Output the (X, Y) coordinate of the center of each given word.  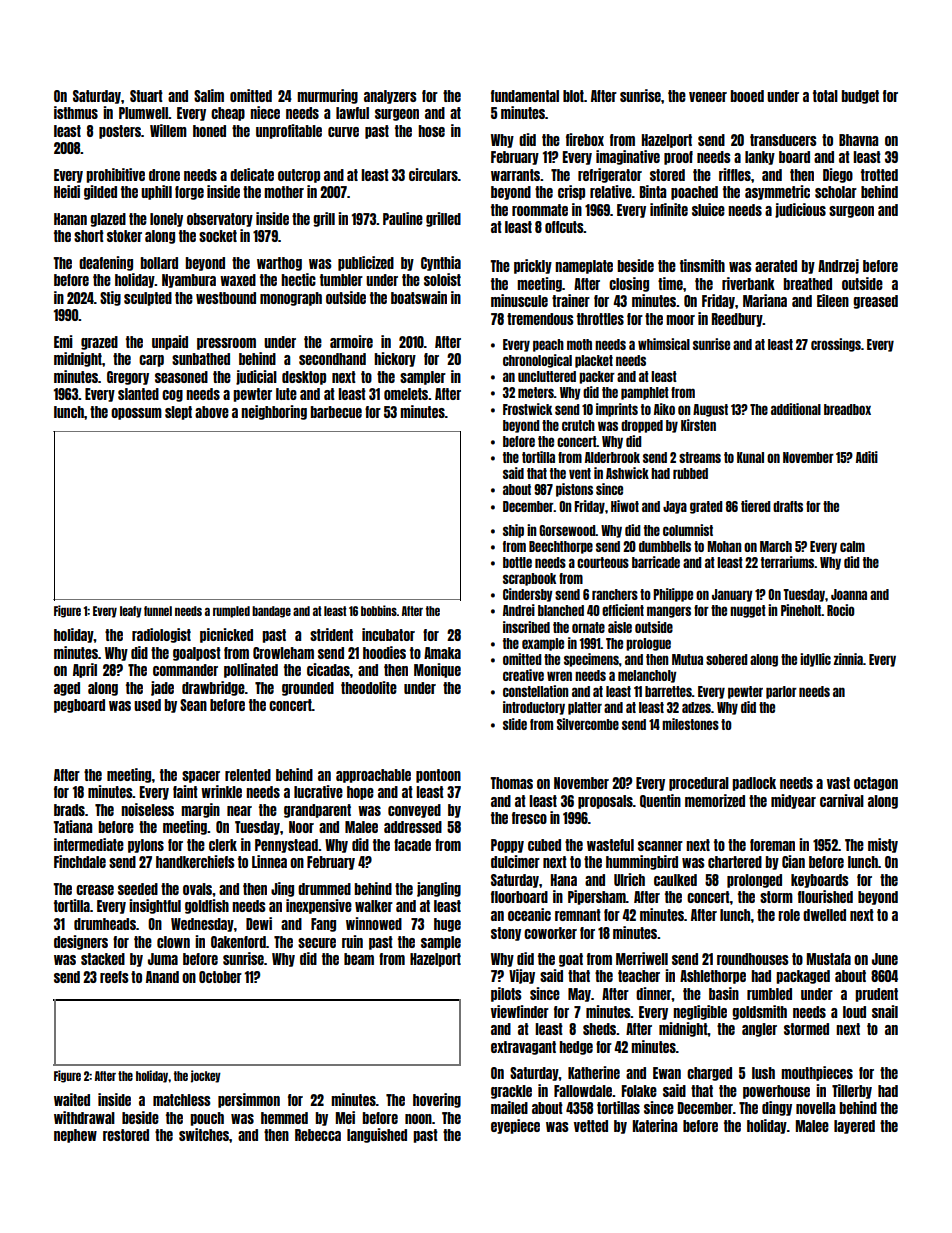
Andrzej (838, 266)
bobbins (379, 610)
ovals (197, 889)
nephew (75, 1136)
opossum (136, 414)
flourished (825, 896)
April (85, 670)
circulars (433, 174)
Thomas (511, 783)
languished (377, 1135)
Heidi (67, 191)
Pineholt (801, 610)
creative (523, 675)
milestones (690, 724)
